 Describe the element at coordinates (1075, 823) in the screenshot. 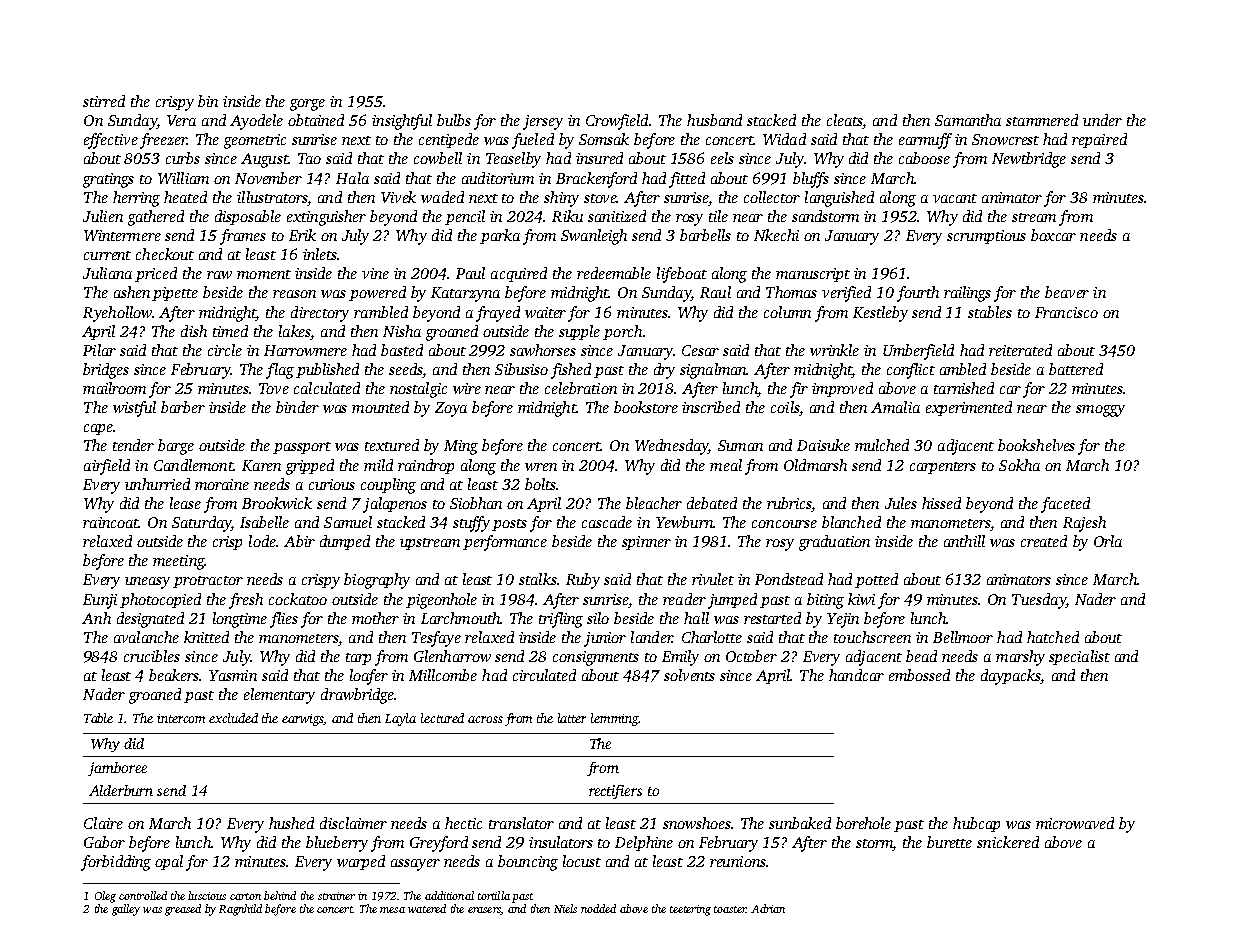

I see `microwaved` at that location.
